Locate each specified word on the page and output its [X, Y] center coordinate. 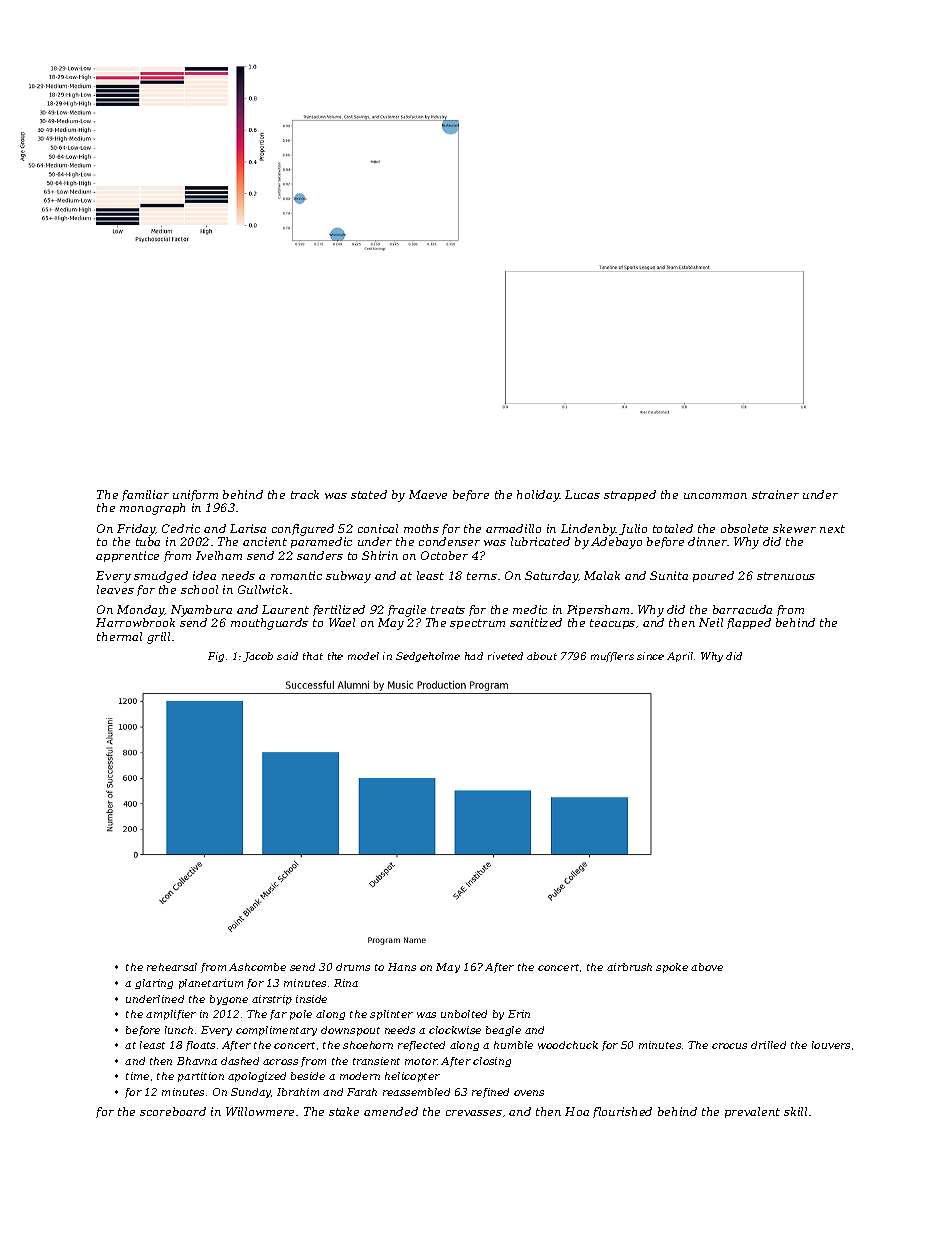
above [707, 967]
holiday [538, 496]
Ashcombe [257, 967]
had [474, 656]
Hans [402, 967]
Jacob [258, 657]
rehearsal [172, 967]
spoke [672, 968]
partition [201, 1077]
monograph [152, 509]
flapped [749, 623]
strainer [775, 494]
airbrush [629, 967]
